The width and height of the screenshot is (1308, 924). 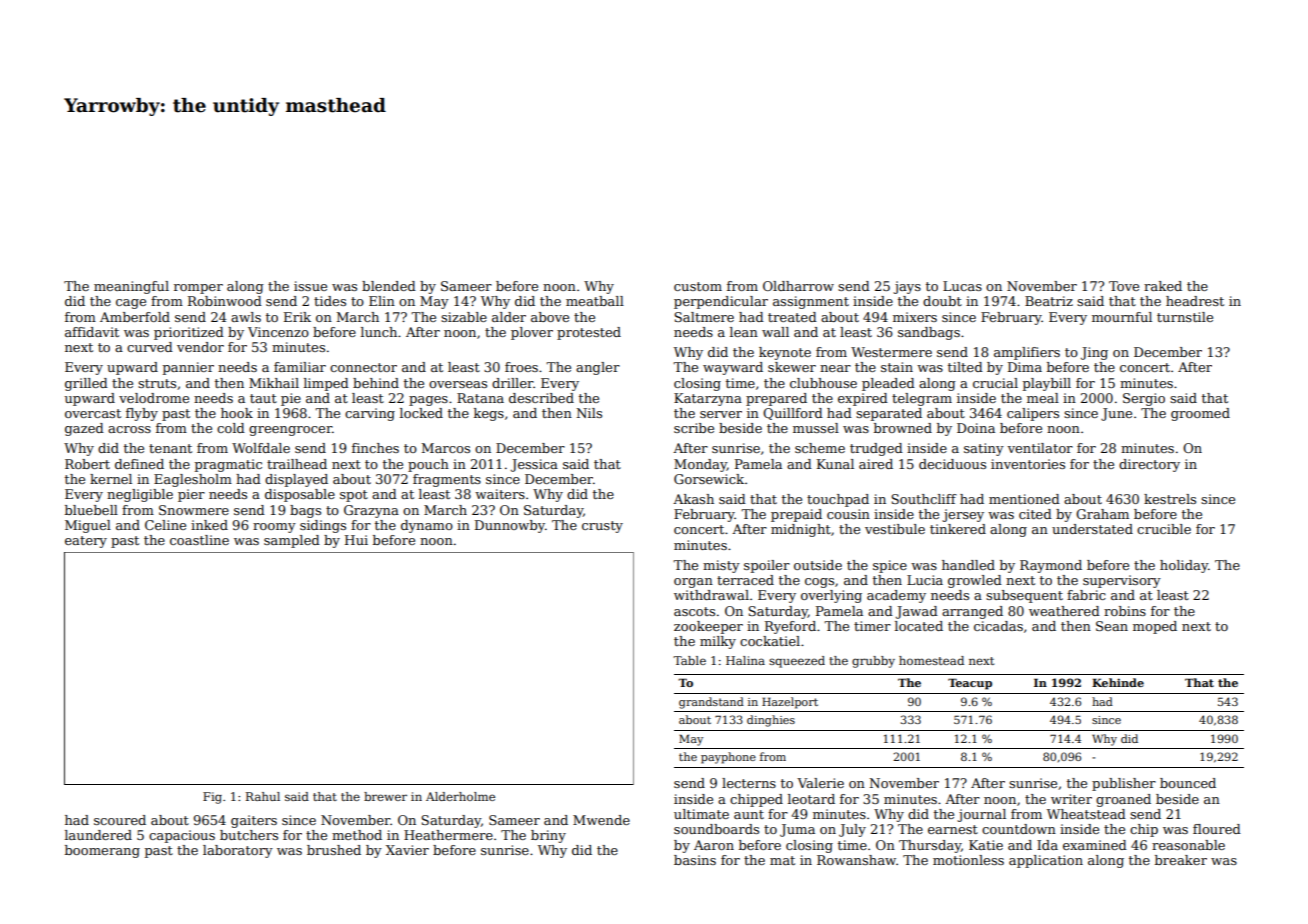 I want to click on near, so click(x=835, y=368).
